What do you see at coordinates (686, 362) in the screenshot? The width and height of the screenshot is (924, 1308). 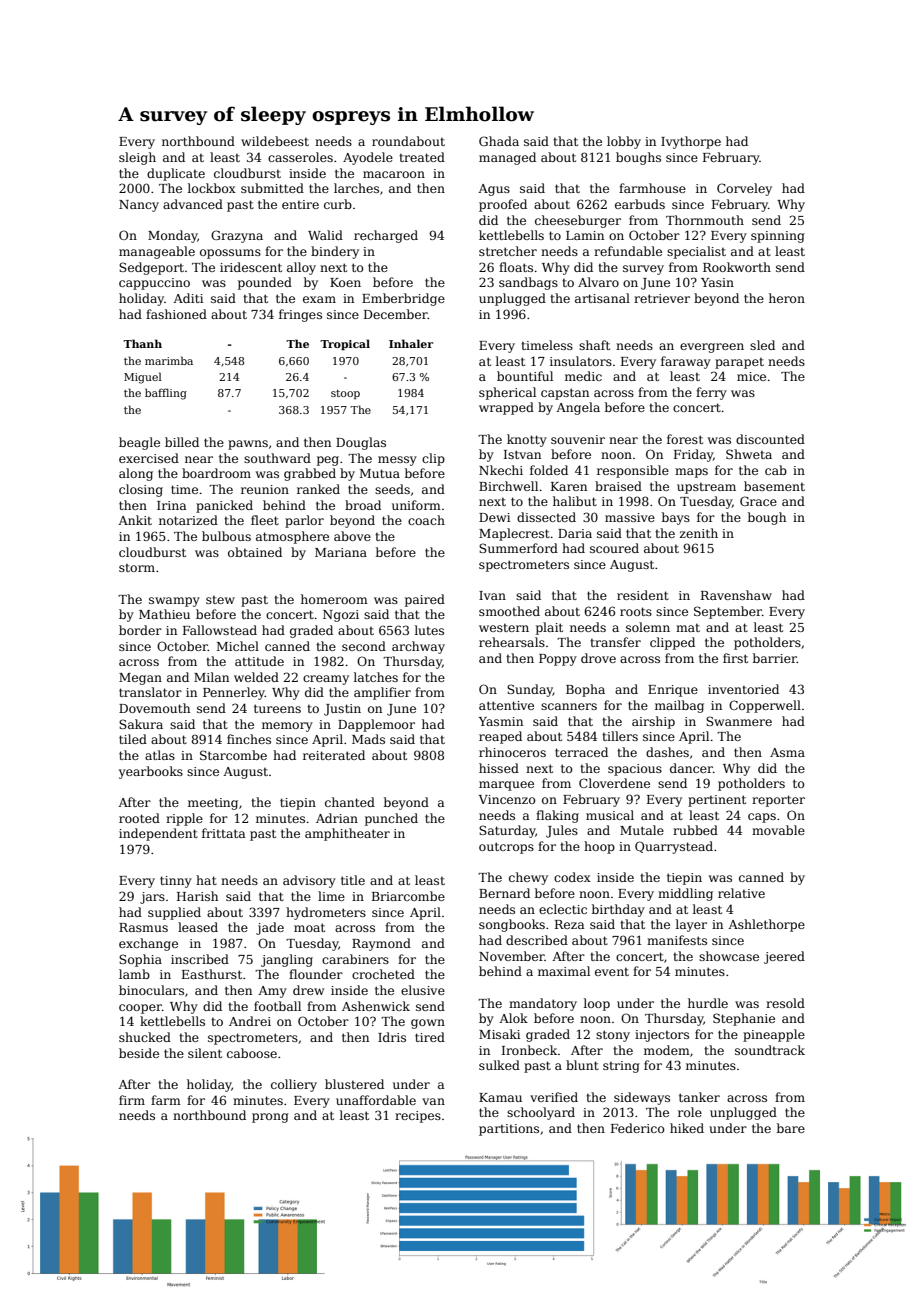 I see `faraway` at bounding box center [686, 362].
